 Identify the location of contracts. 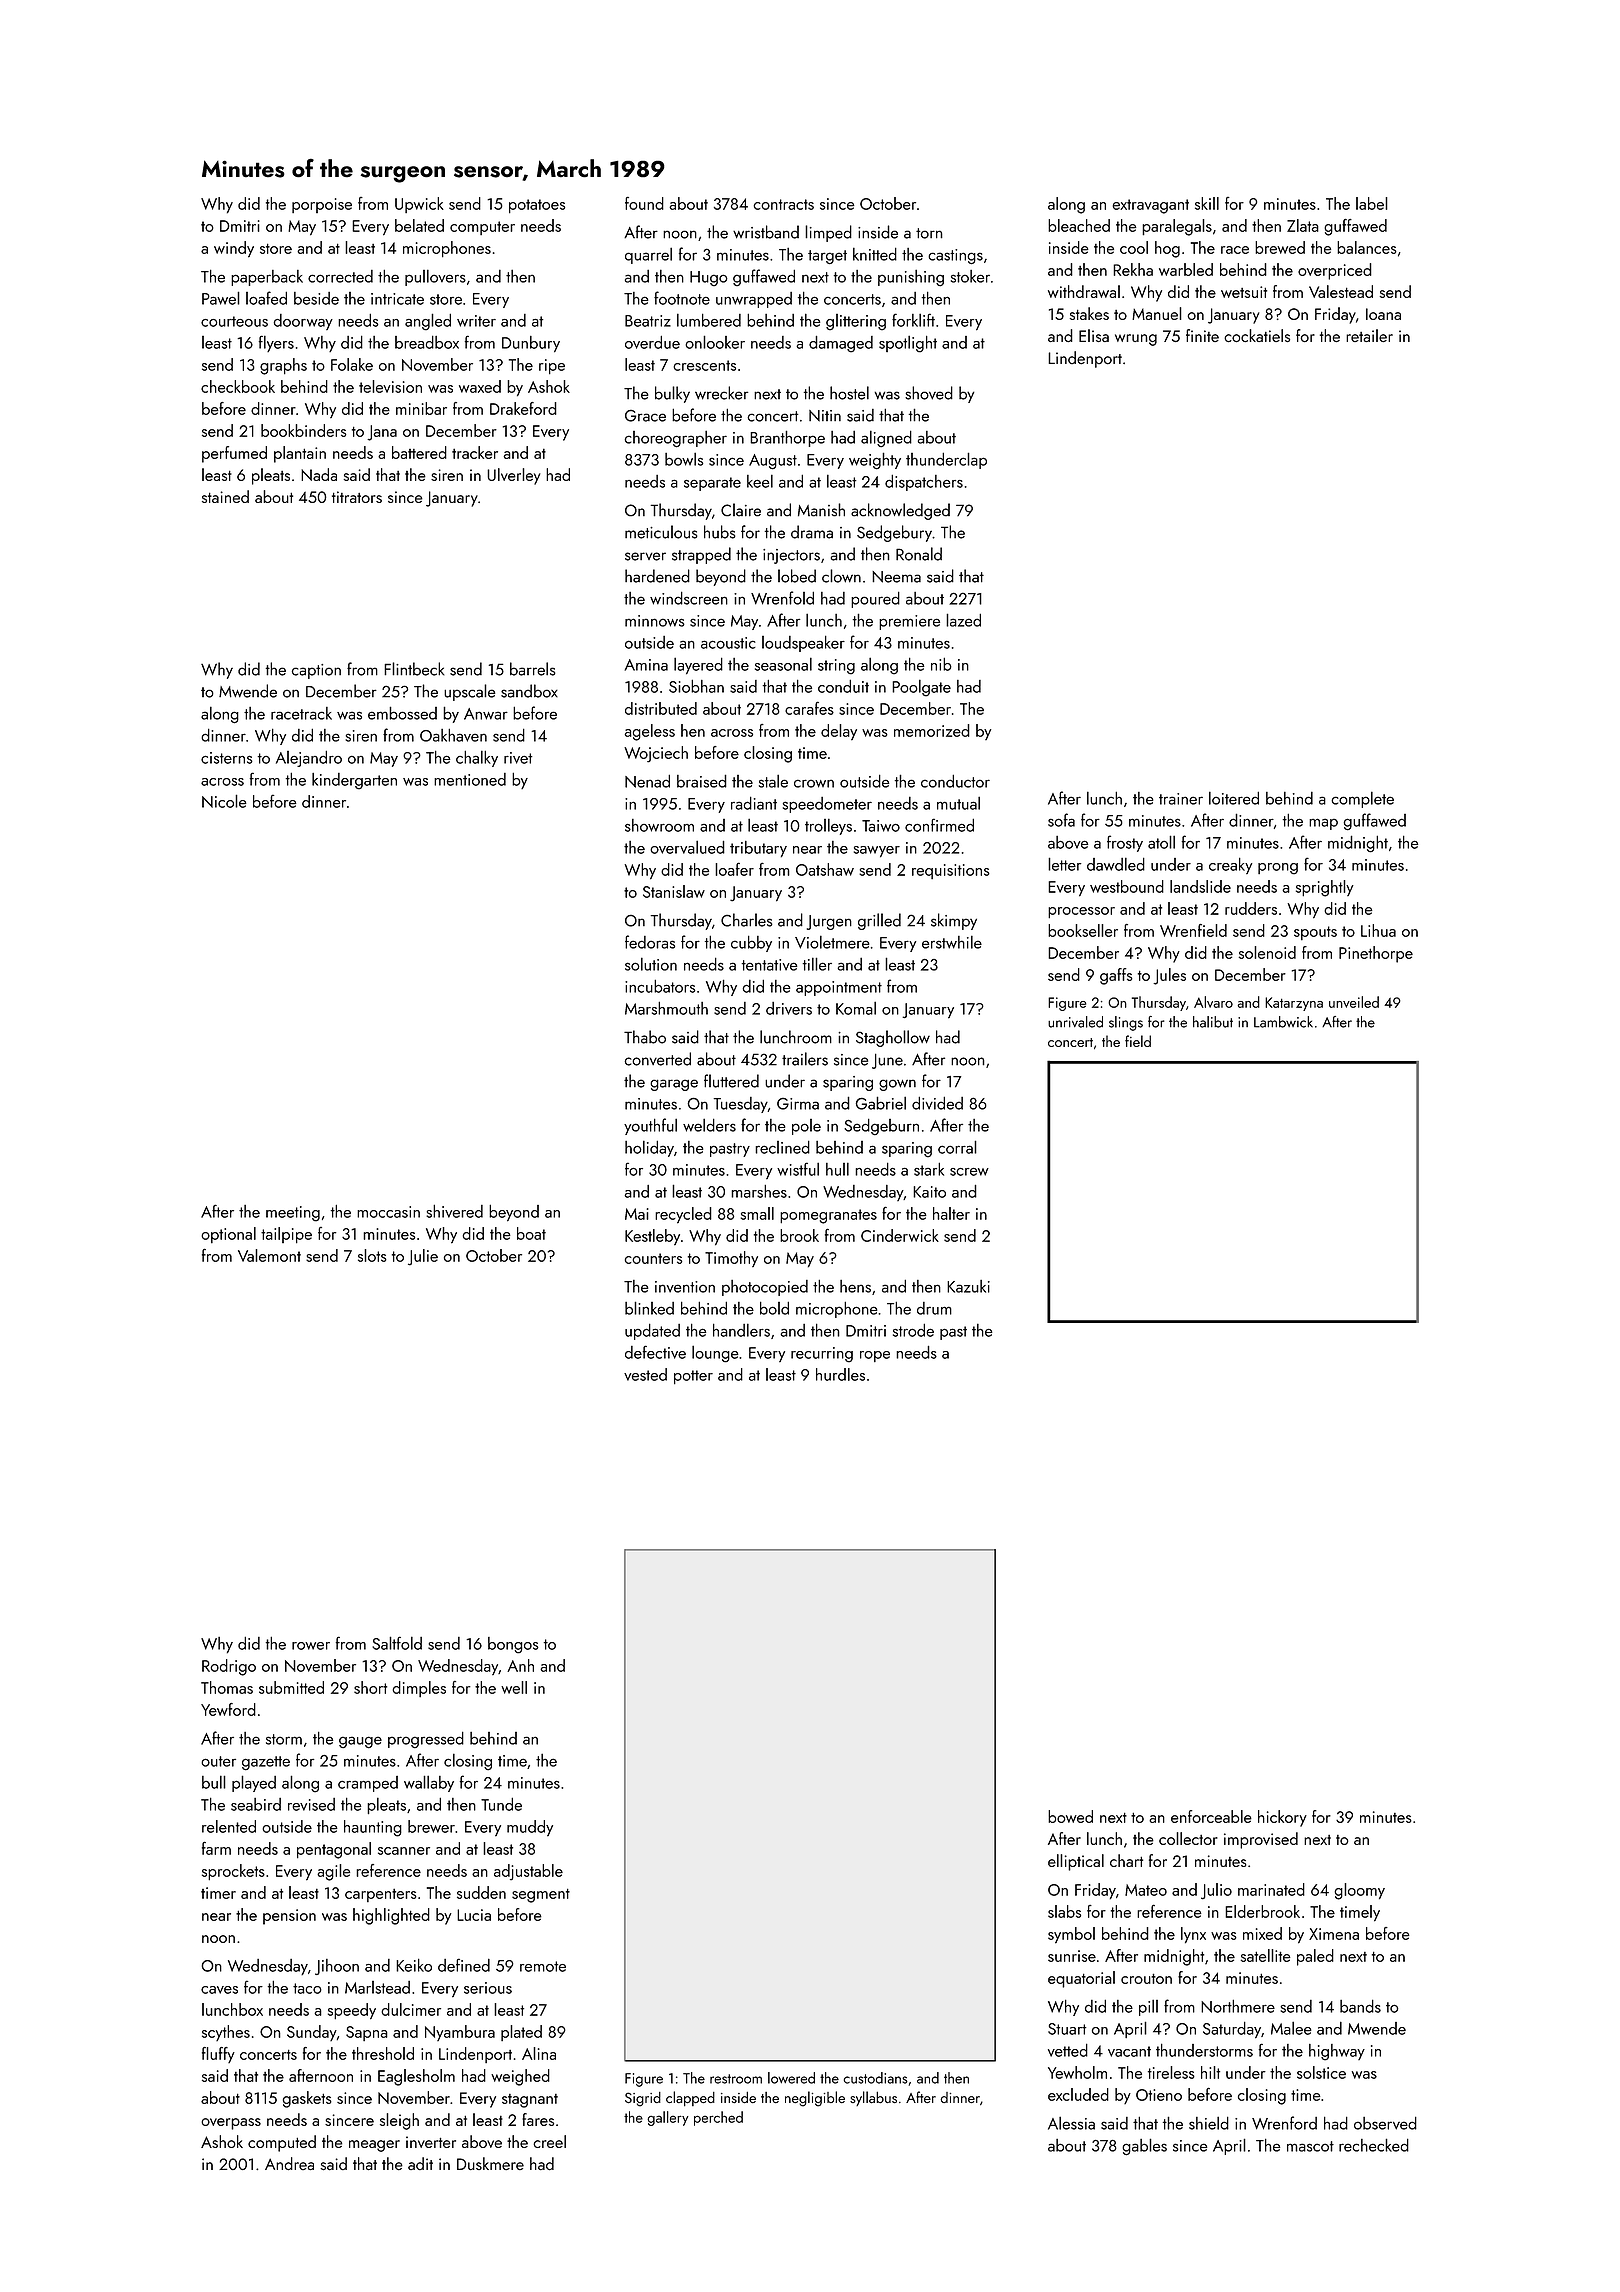
(783, 204).
